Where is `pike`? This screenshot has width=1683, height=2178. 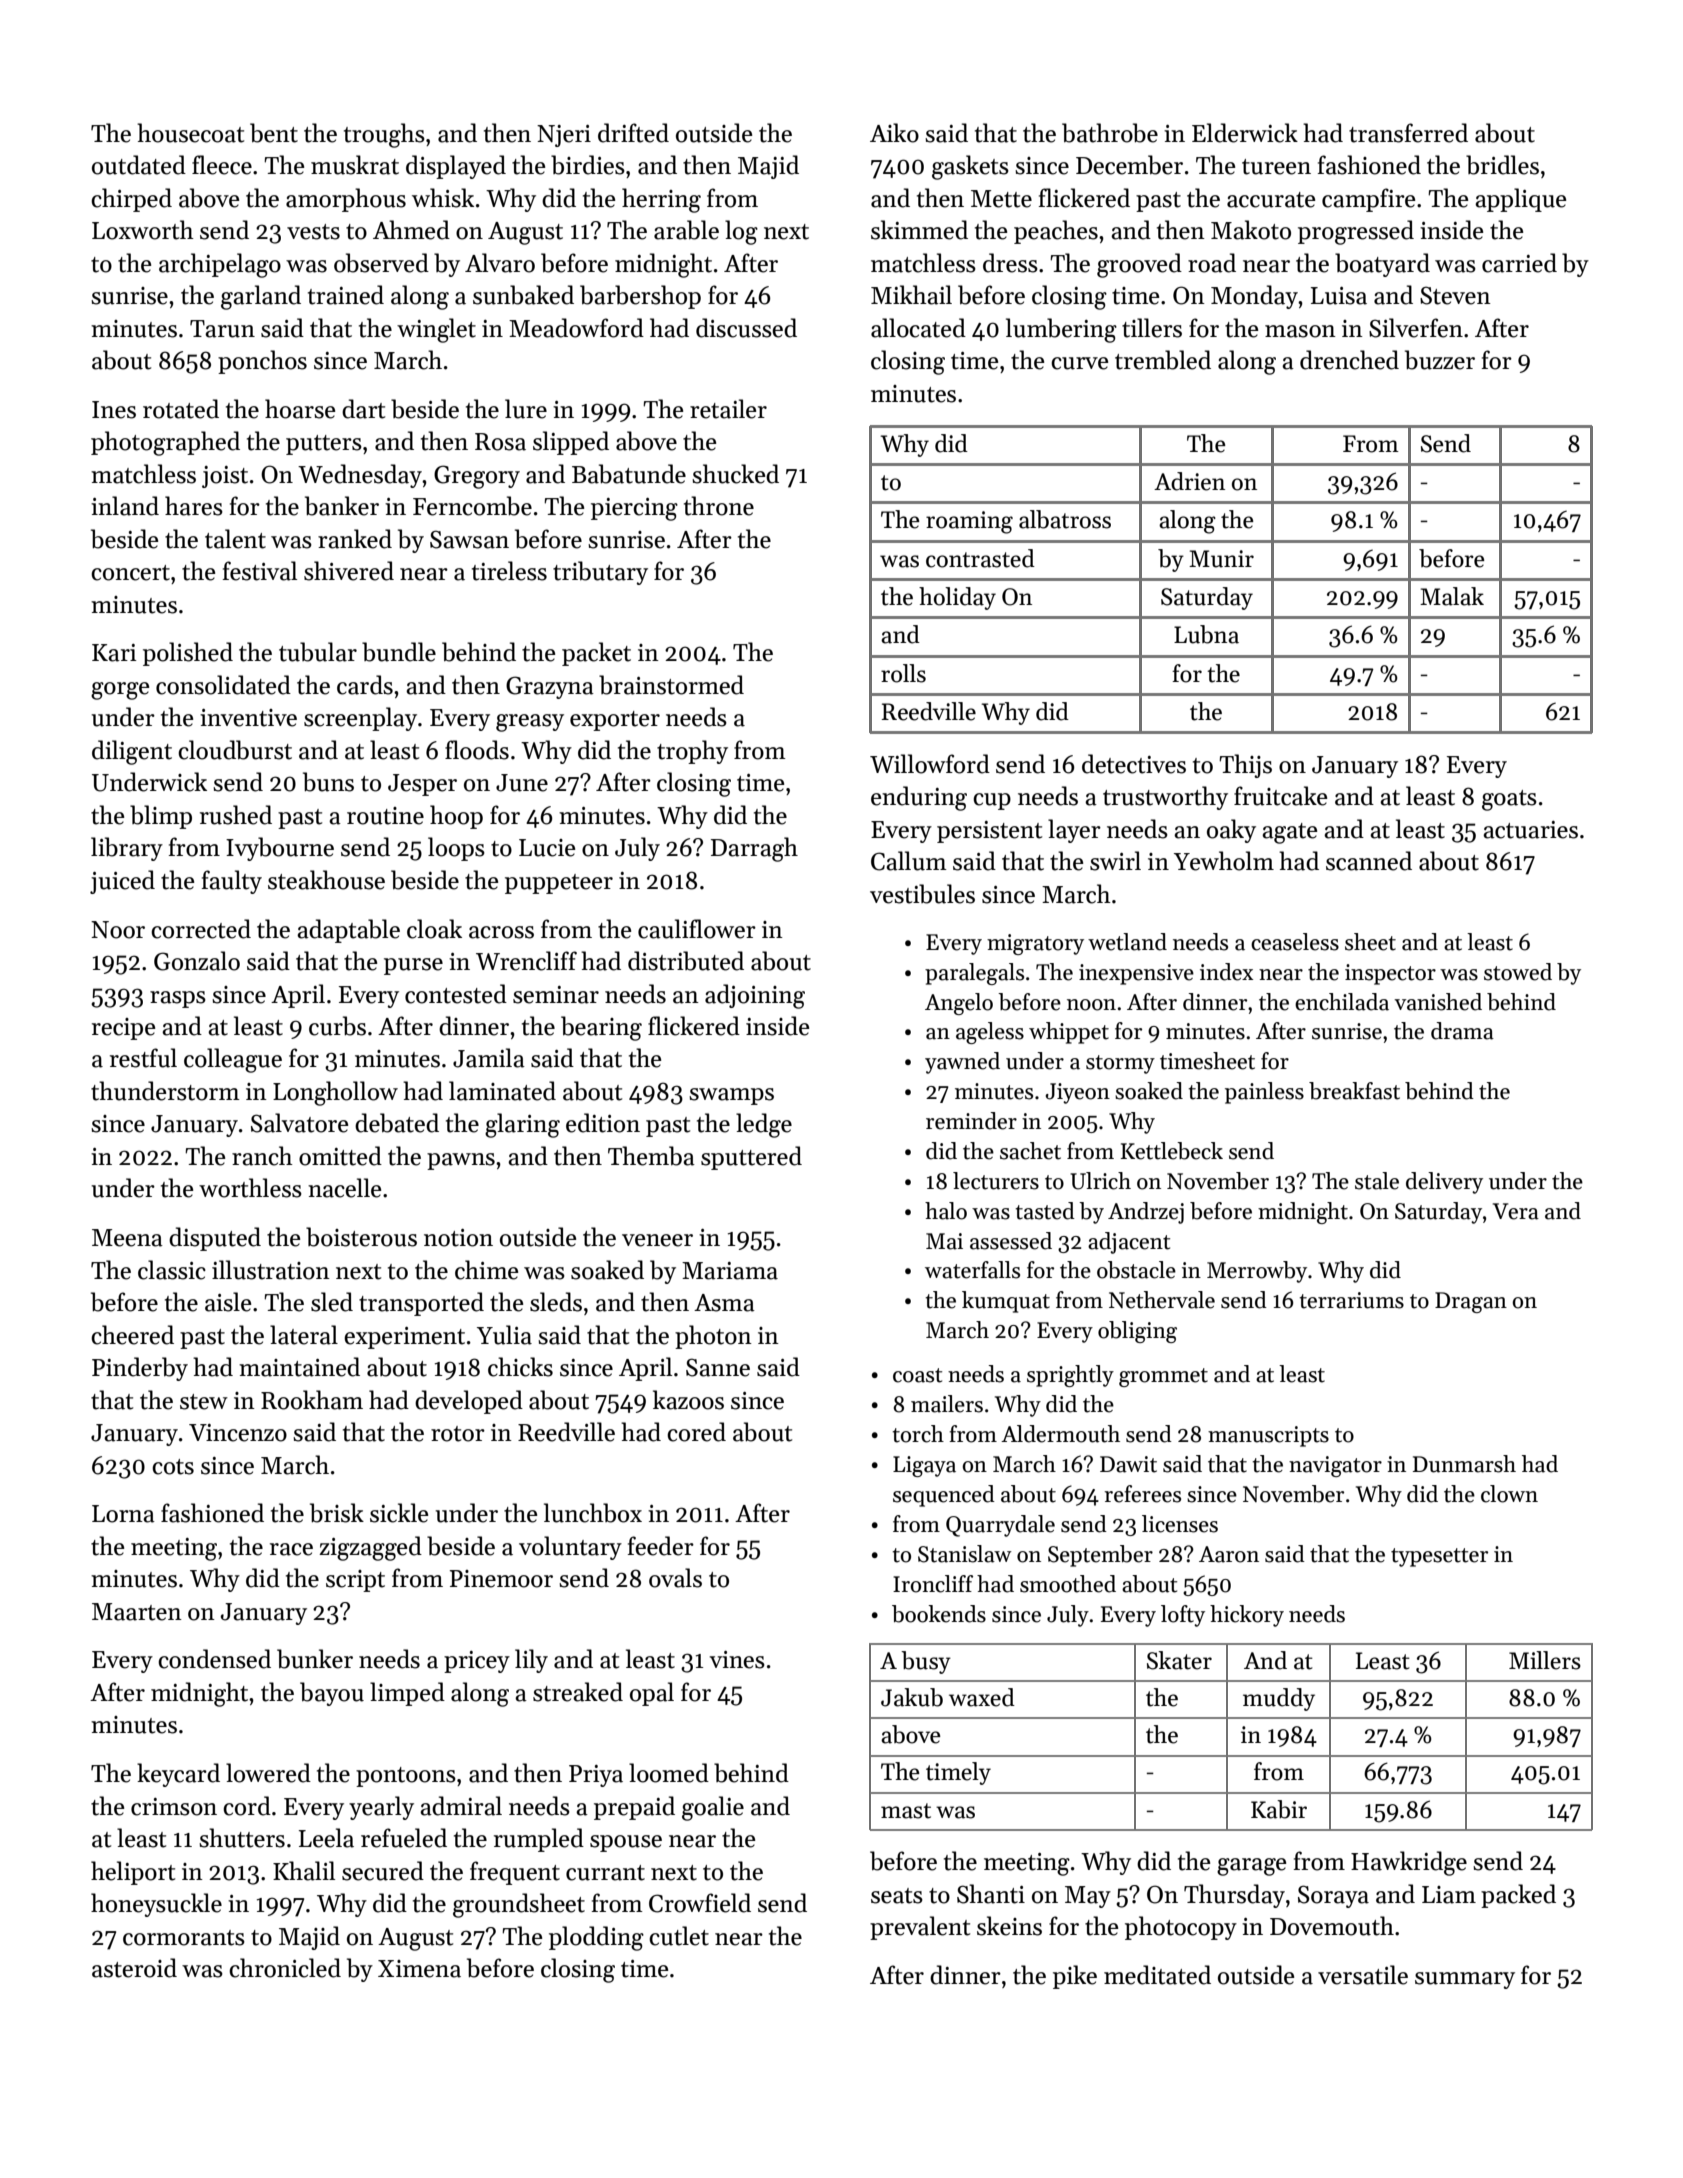 pike is located at coordinates (1075, 1977).
